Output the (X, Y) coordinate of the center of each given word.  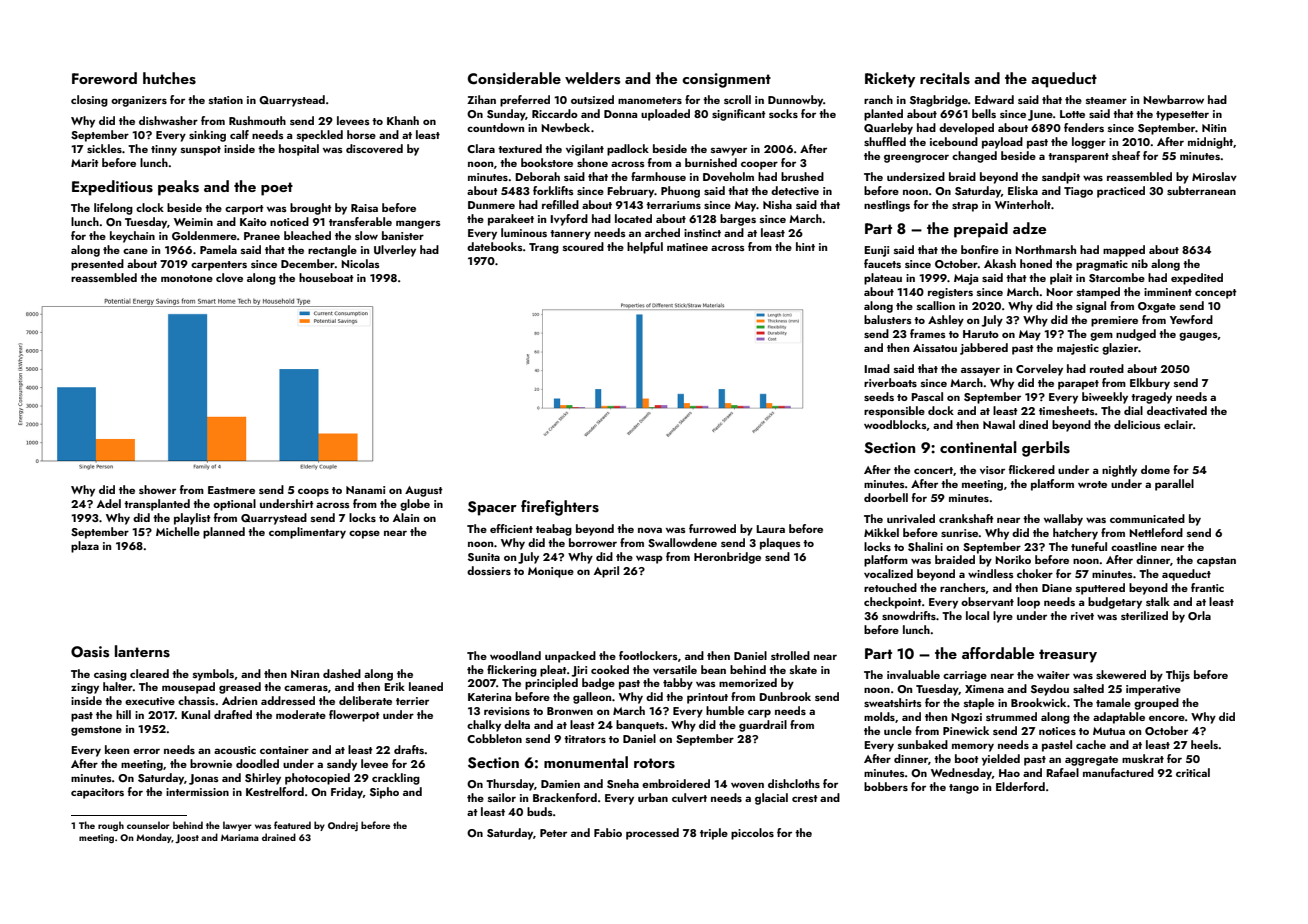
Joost (187, 838)
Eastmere (231, 490)
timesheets (1067, 410)
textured (520, 148)
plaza (85, 547)
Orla (1199, 615)
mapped (1124, 251)
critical (1193, 772)
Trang (544, 248)
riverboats (890, 382)
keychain (132, 237)
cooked (610, 669)
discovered (374, 148)
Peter (553, 833)
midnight (1210, 143)
